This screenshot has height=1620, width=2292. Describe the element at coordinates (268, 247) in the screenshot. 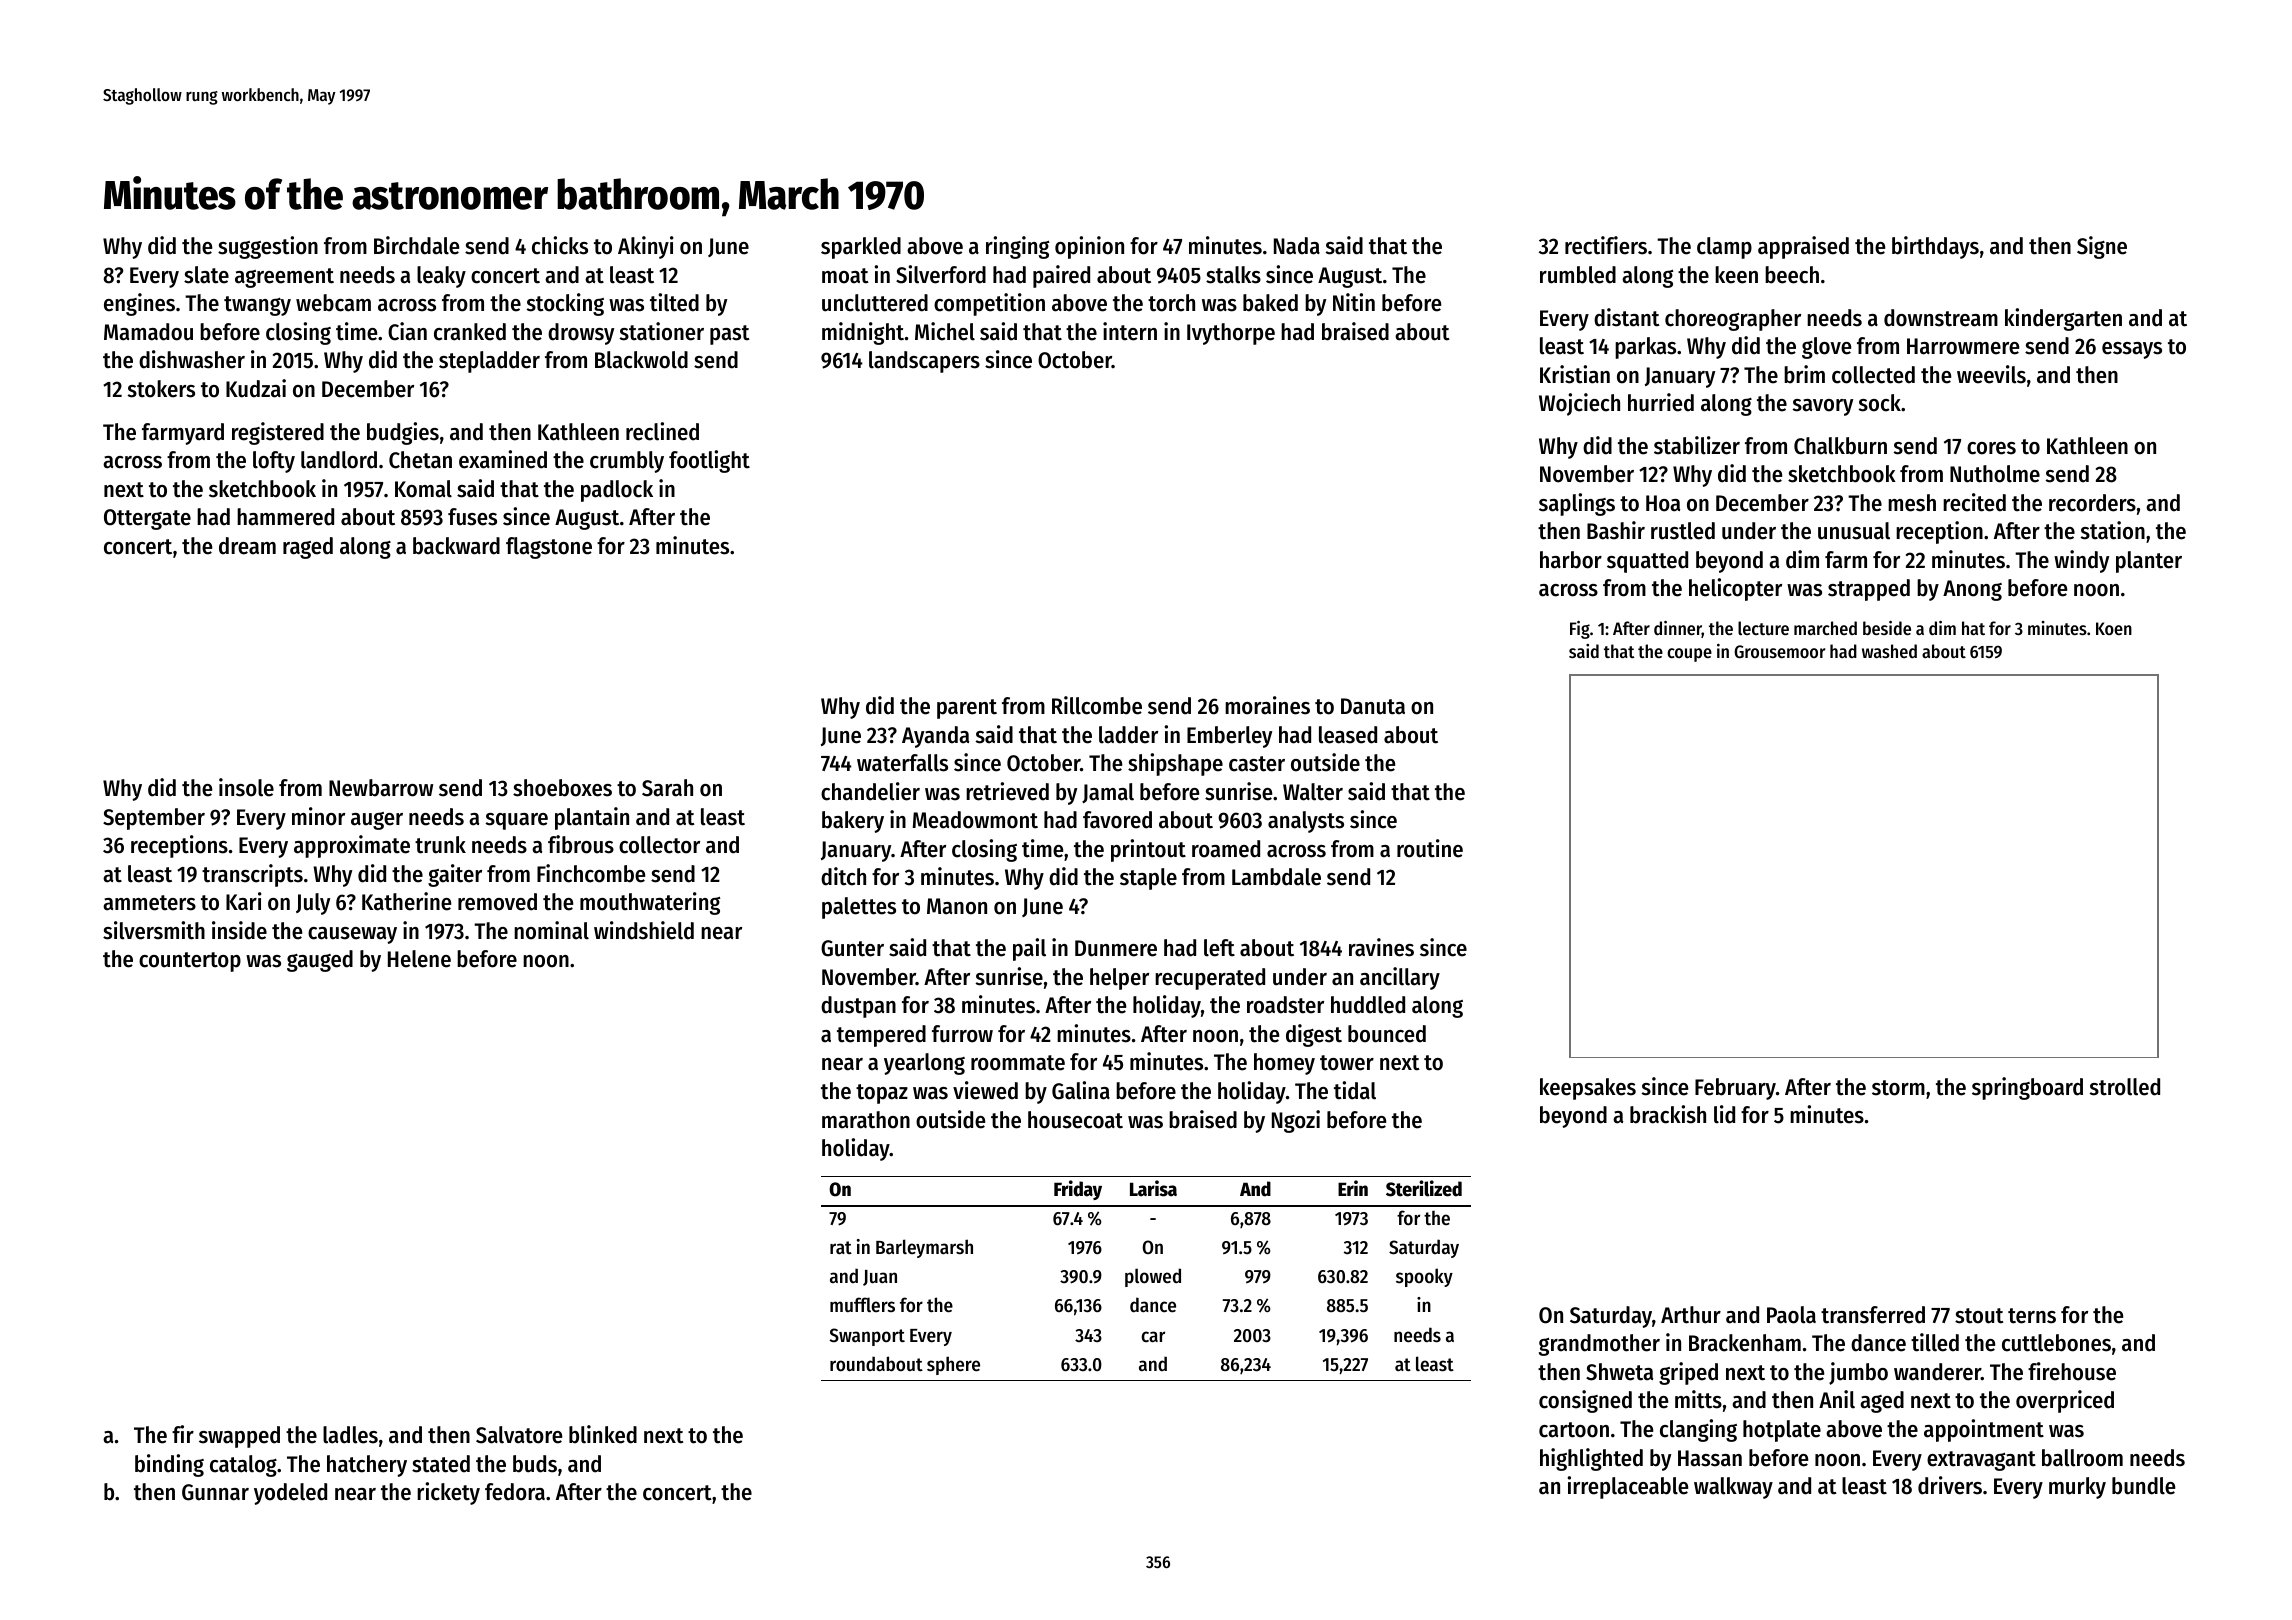

I see `suggestion` at that location.
